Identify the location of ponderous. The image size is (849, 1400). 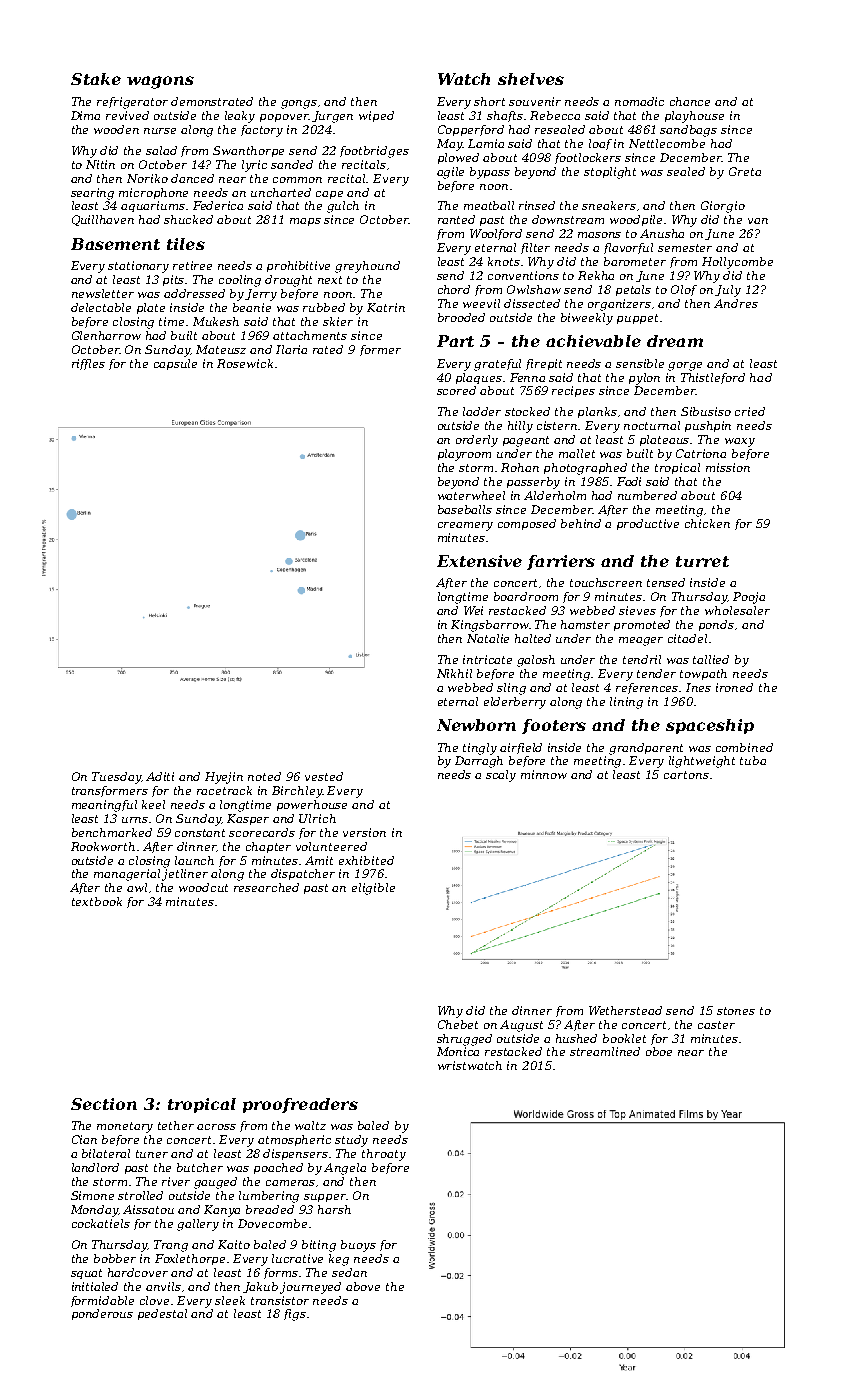
(102, 1314).
